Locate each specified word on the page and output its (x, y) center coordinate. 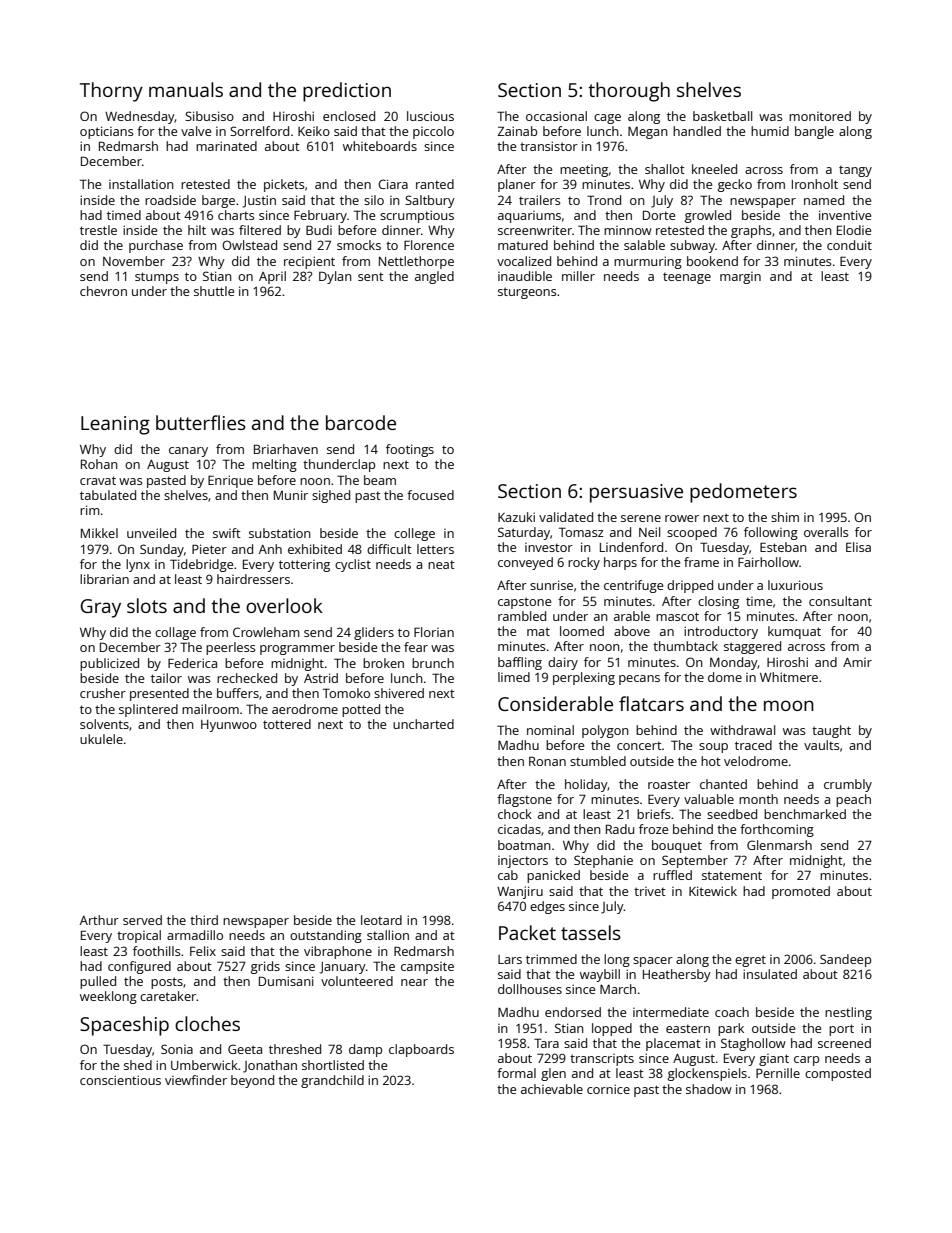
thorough (629, 92)
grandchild (332, 1081)
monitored (820, 116)
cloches (207, 1023)
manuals (186, 89)
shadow (709, 1089)
